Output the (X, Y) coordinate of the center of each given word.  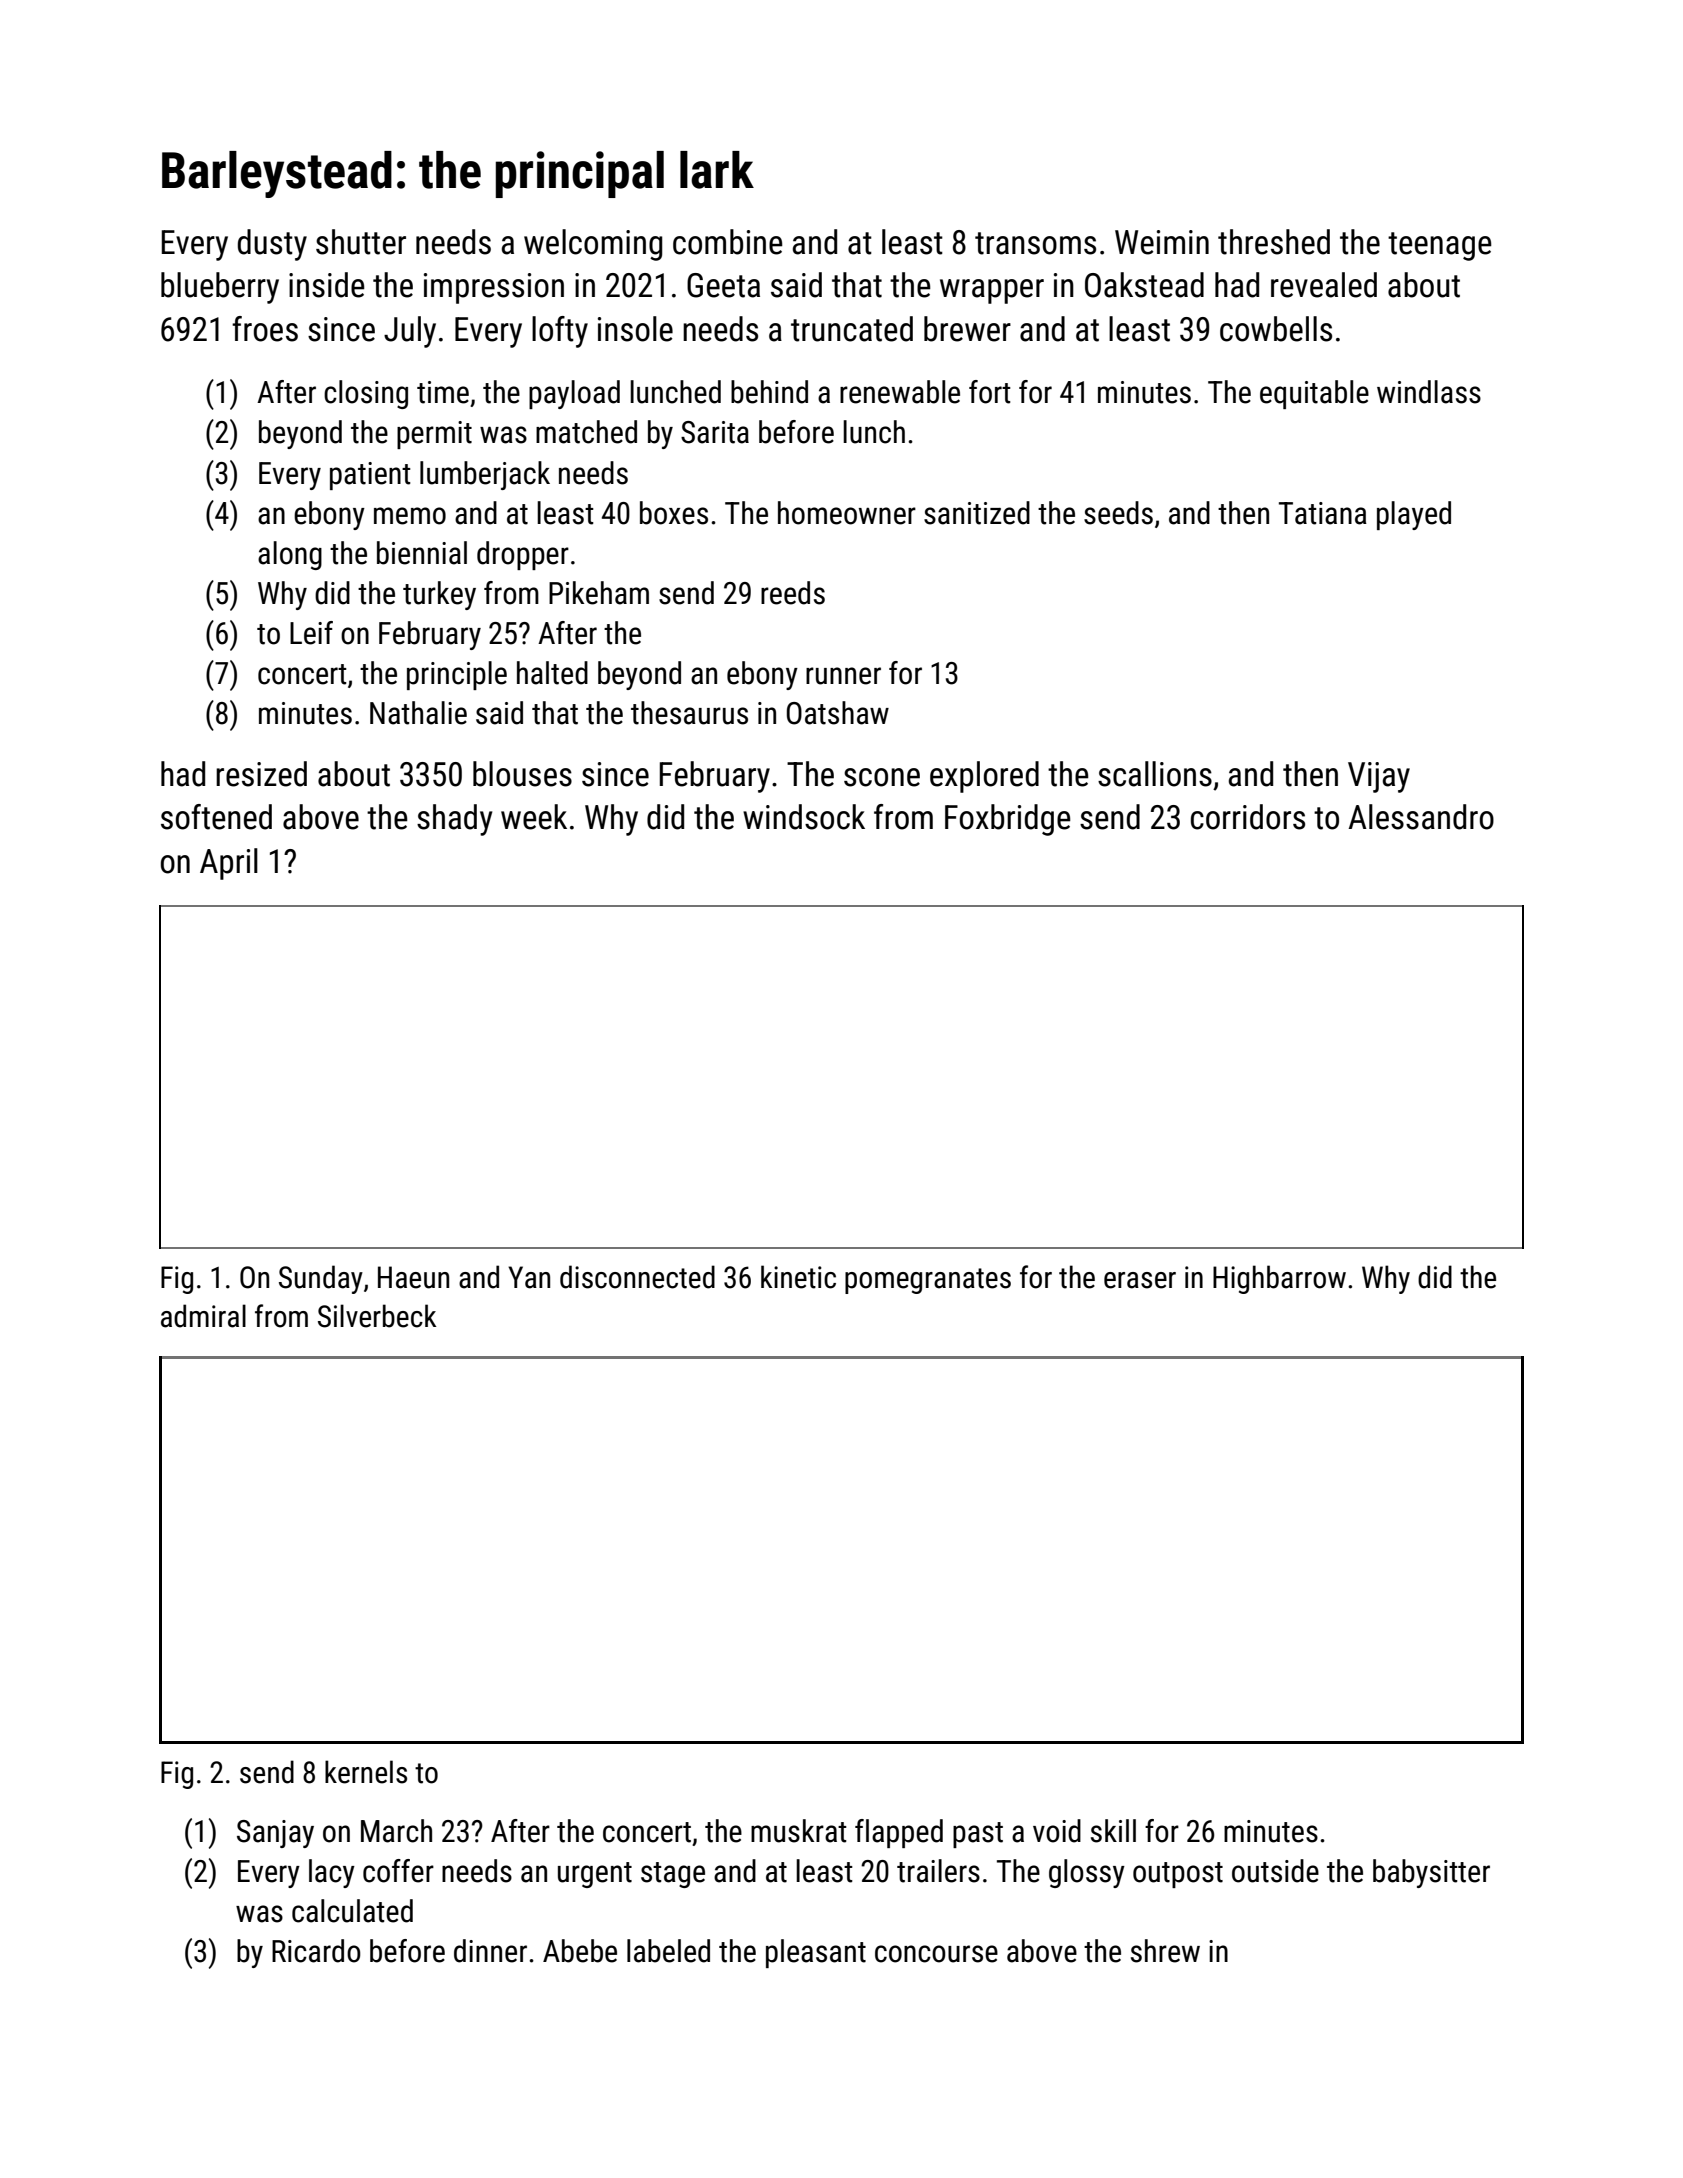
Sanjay (275, 1834)
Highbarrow (1279, 1279)
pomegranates (928, 1281)
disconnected (637, 1277)
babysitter (1431, 1873)
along (290, 555)
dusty (272, 245)
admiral (203, 1316)
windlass (1429, 392)
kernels (366, 1772)
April (229, 864)
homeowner (847, 513)
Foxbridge (1008, 820)
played (1414, 515)
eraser (1140, 1280)
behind (769, 392)
